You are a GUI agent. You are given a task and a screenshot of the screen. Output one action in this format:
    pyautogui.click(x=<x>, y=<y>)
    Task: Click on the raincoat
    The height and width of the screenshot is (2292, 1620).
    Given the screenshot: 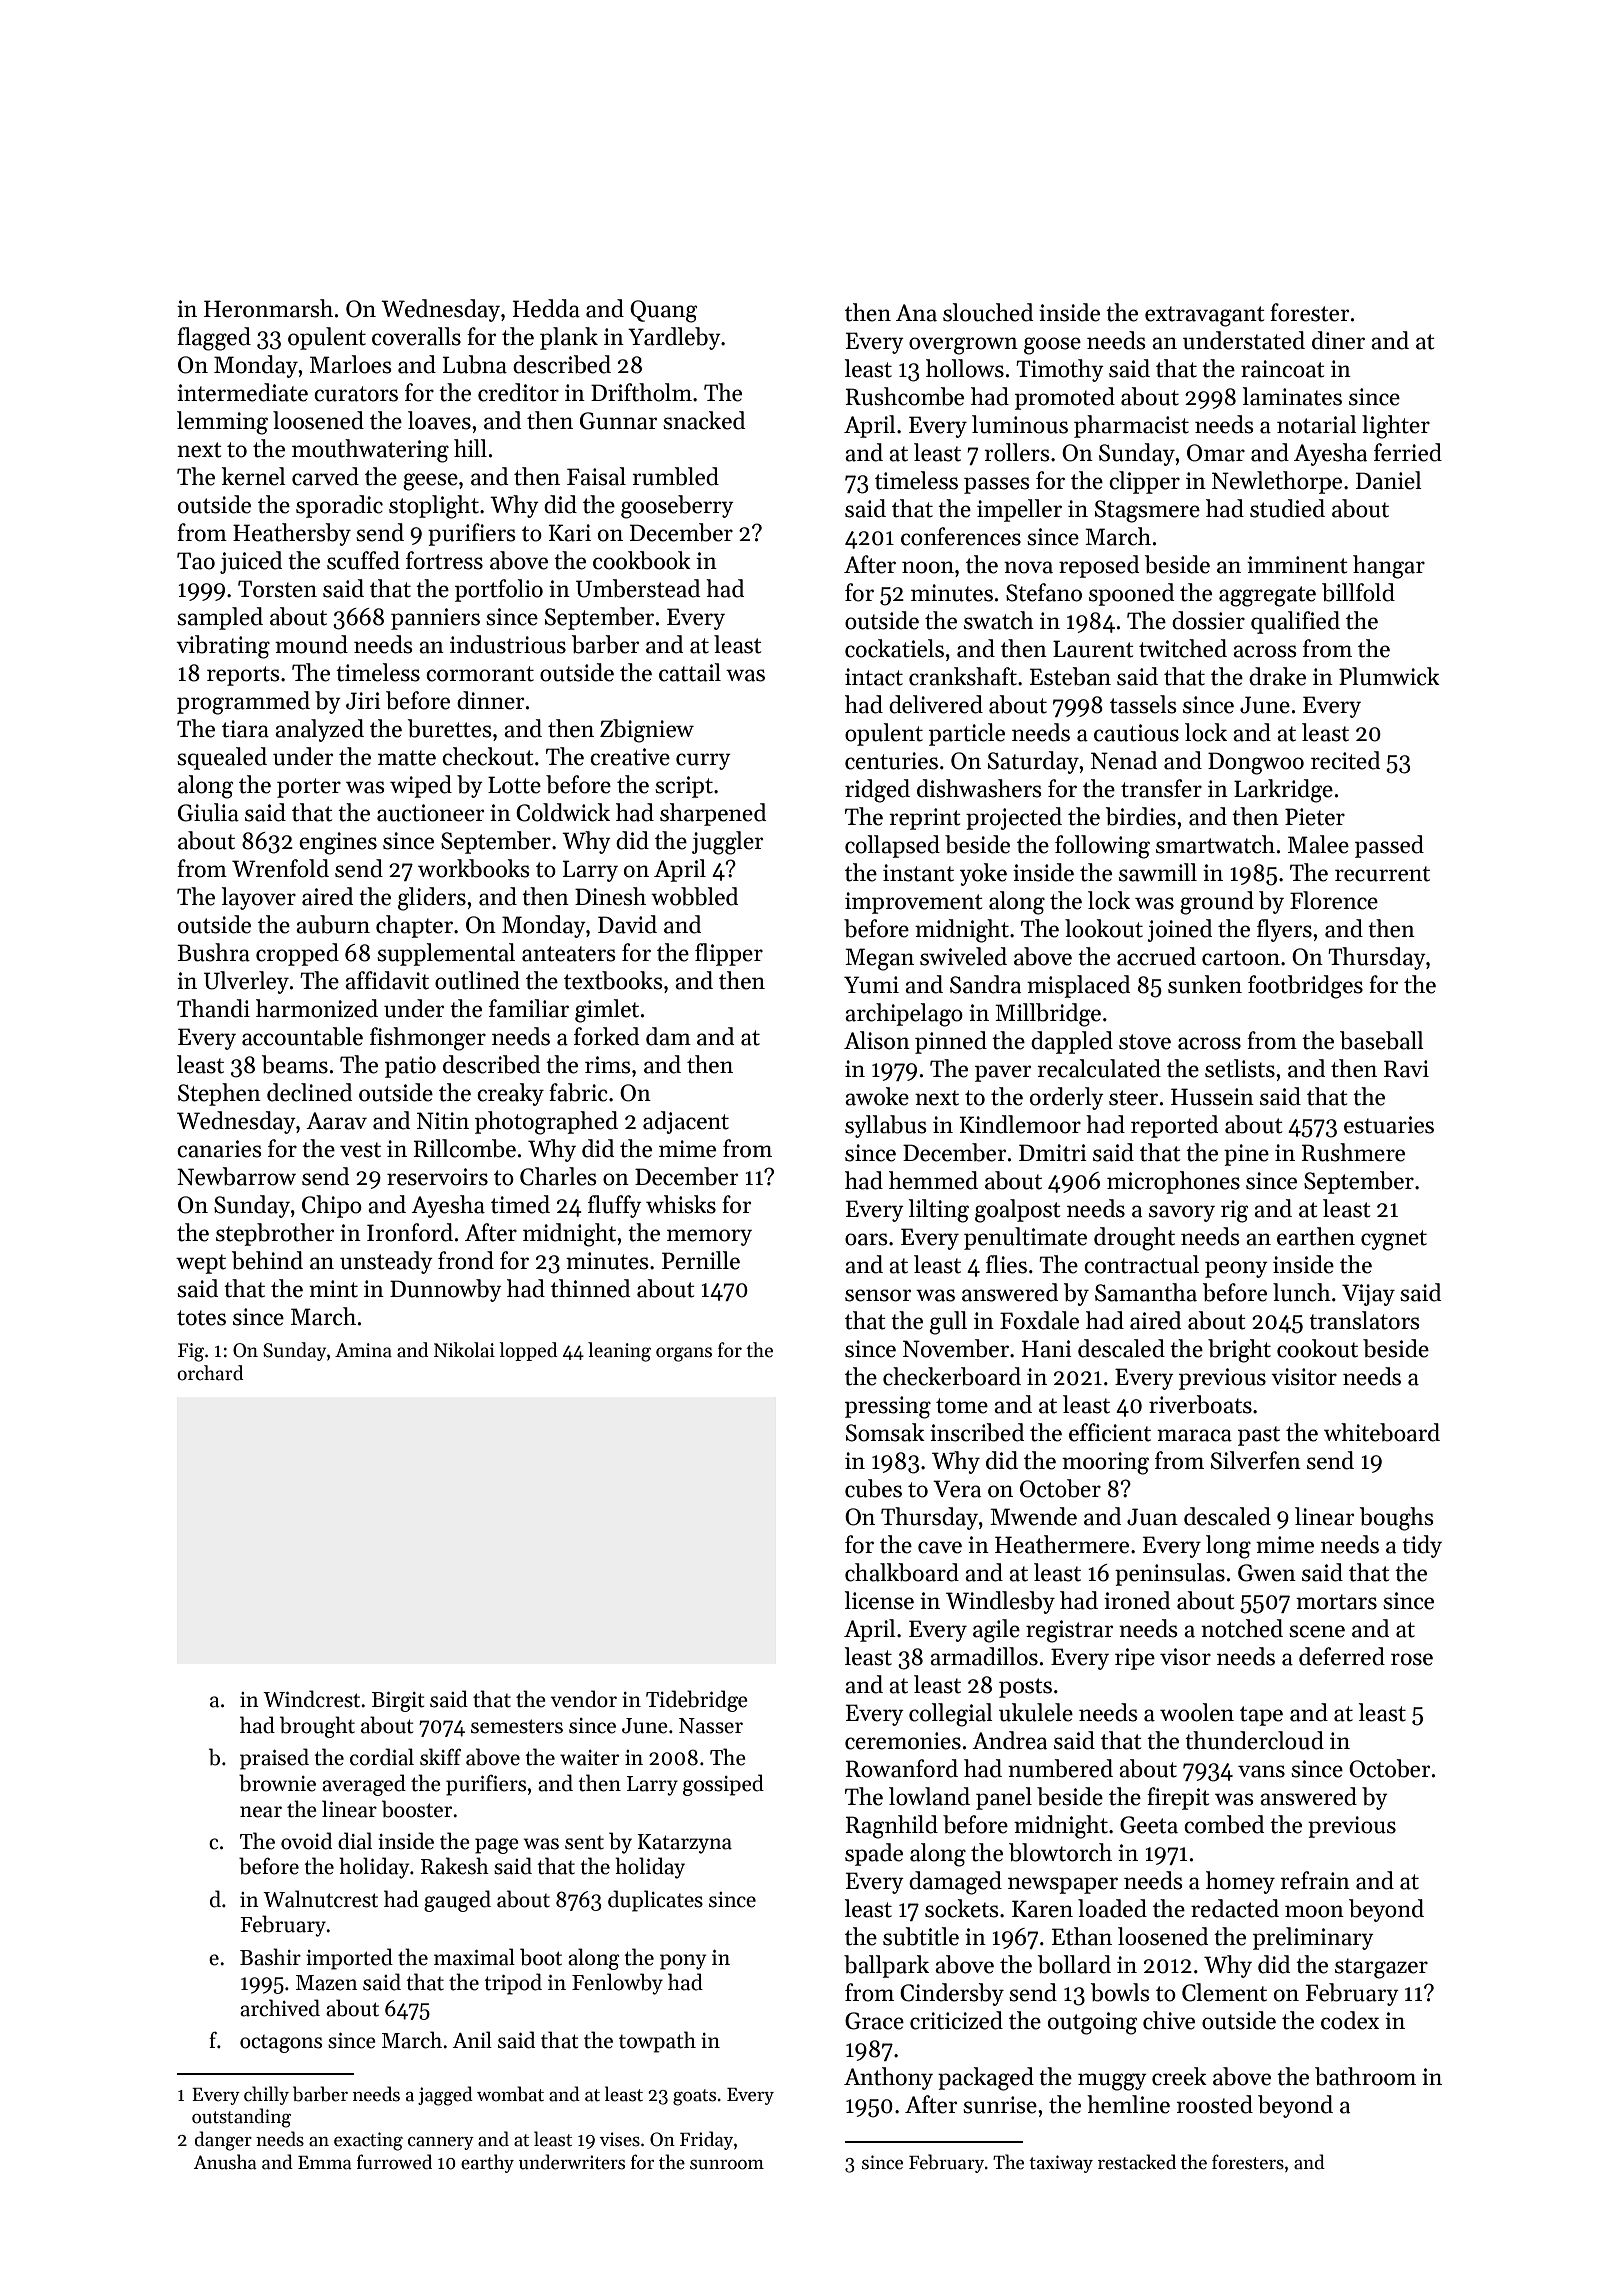 What is the action you would take?
    pyautogui.click(x=1283, y=369)
